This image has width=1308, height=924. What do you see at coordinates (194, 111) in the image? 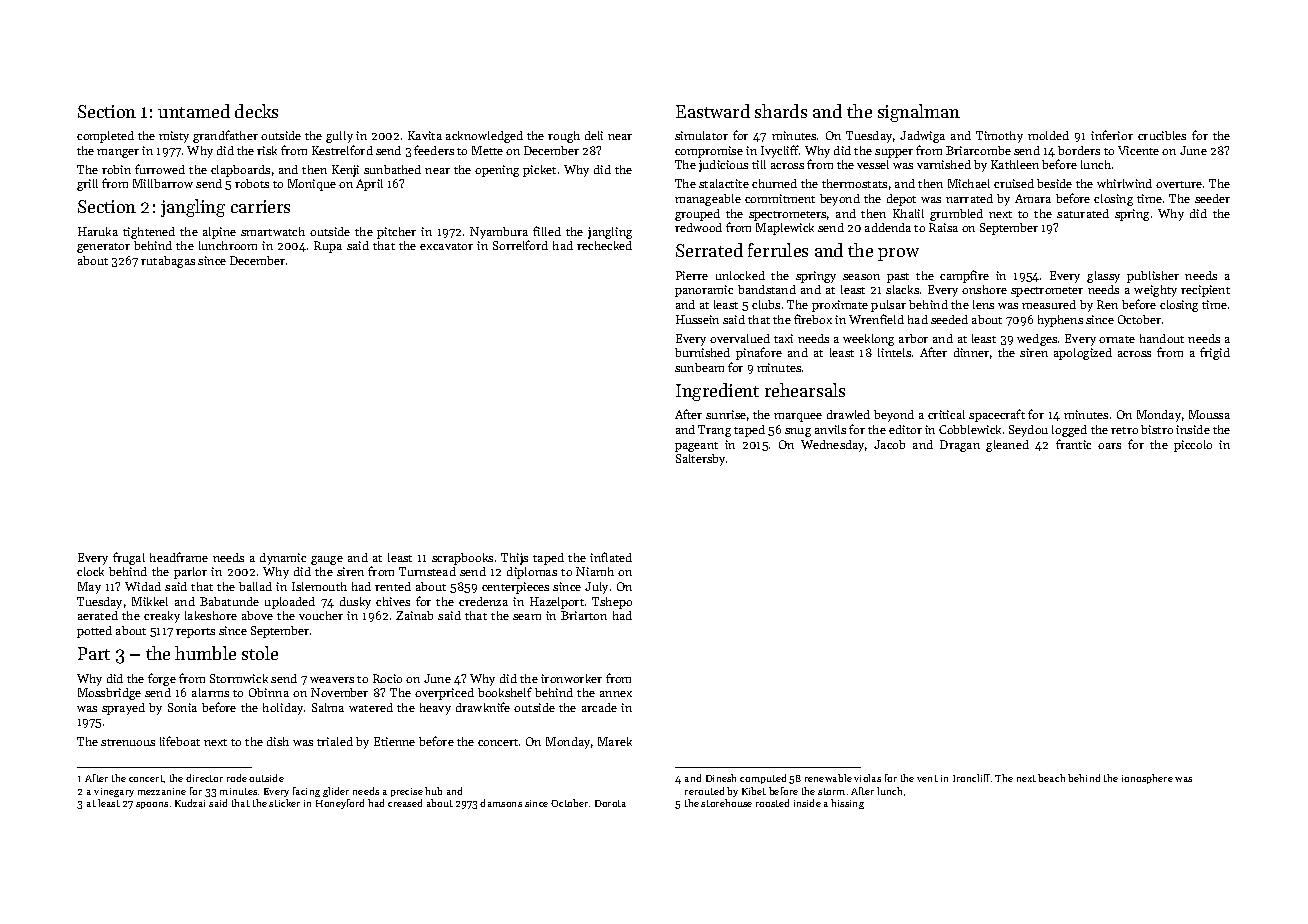
I see `untamed` at bounding box center [194, 111].
